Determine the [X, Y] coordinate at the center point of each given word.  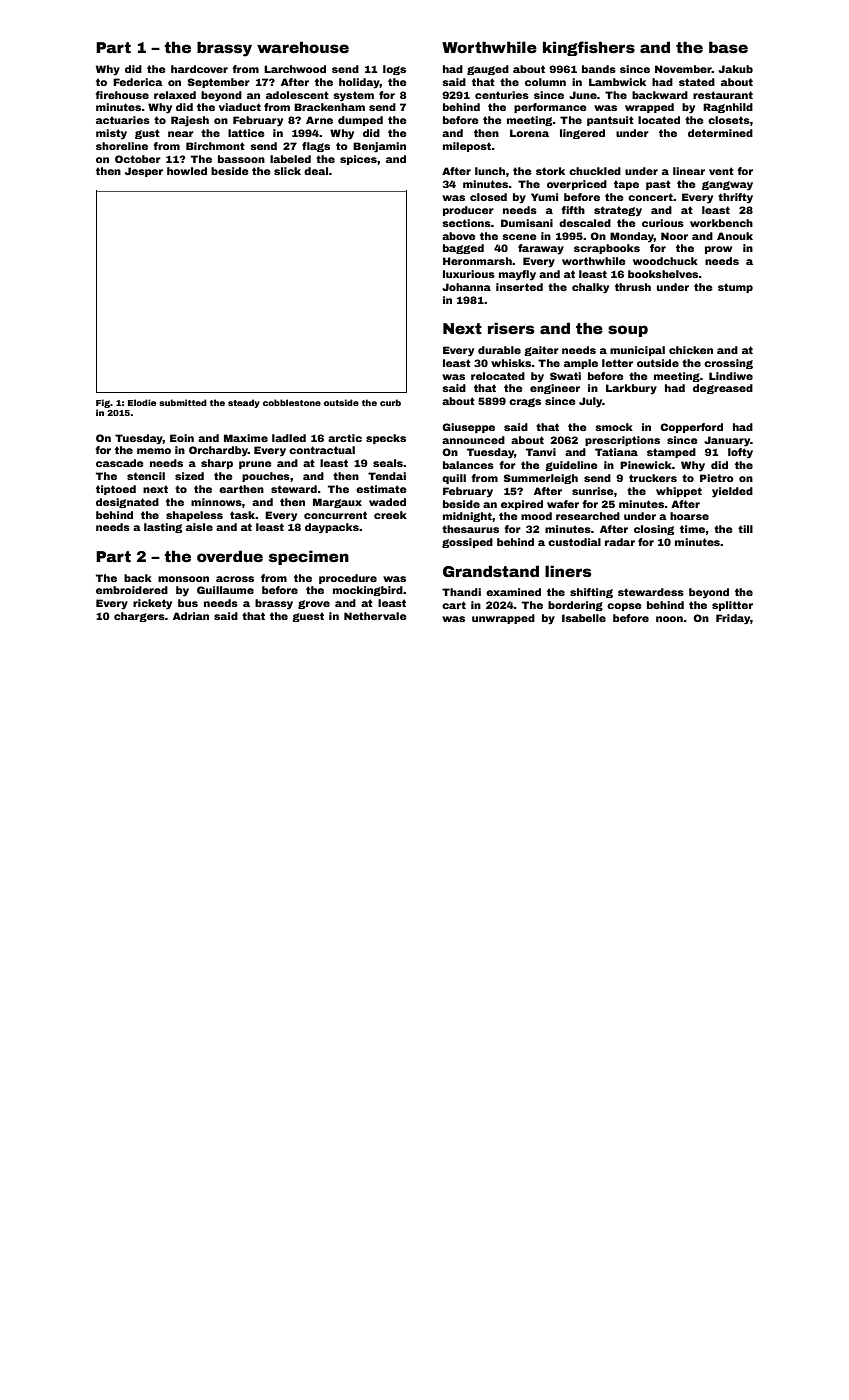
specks [386, 439]
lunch [490, 171]
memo [154, 451]
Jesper [144, 172]
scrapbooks [607, 249]
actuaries [123, 120]
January [727, 441]
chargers [139, 617]
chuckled [595, 171]
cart [454, 605]
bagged [463, 249]
